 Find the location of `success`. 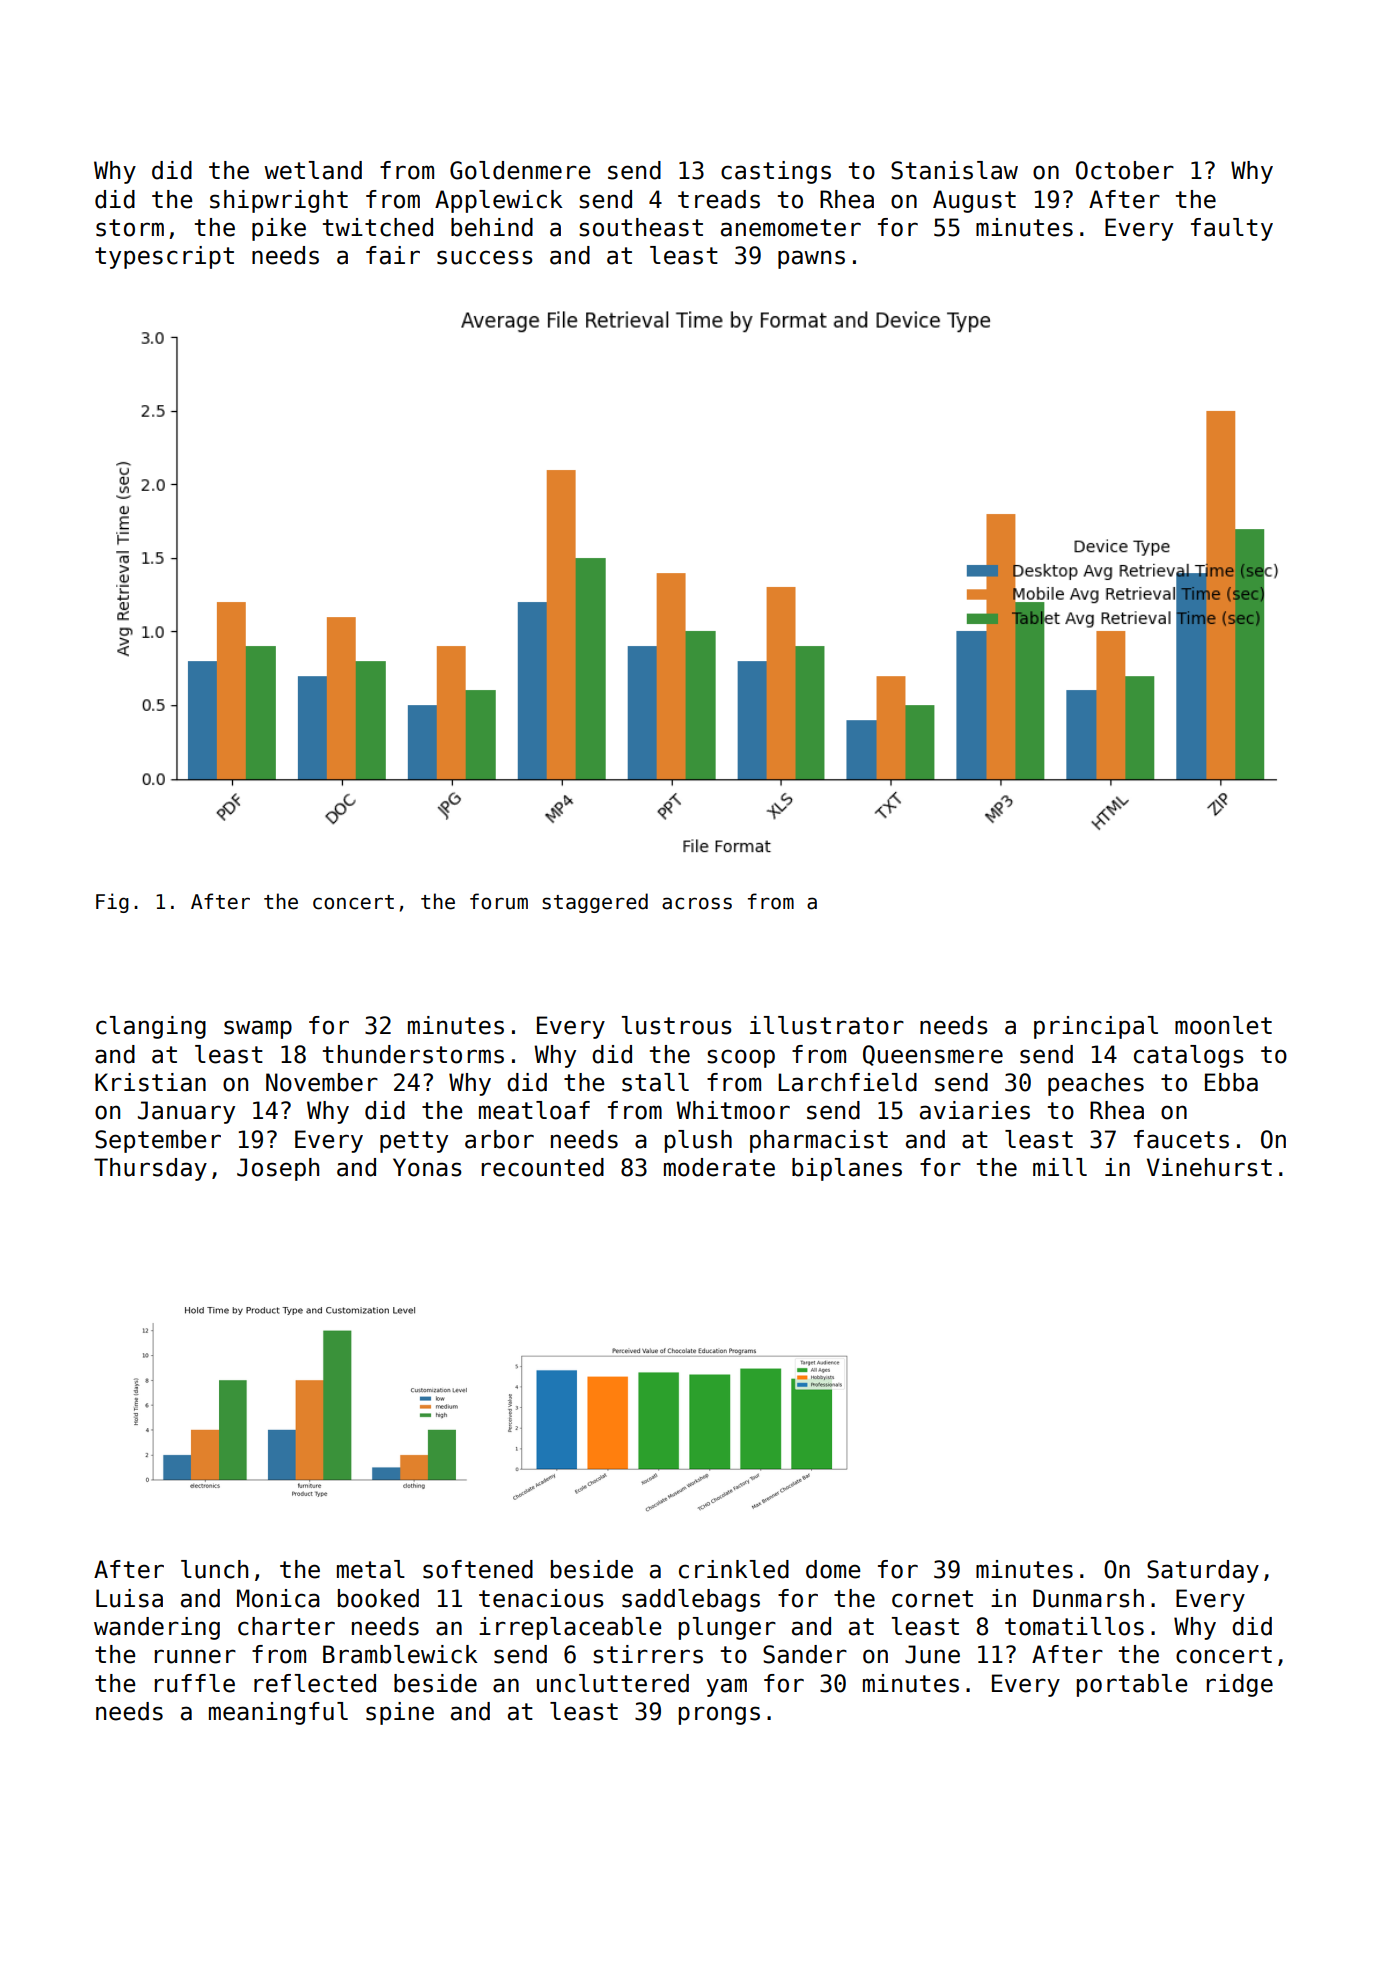

success is located at coordinates (485, 257).
